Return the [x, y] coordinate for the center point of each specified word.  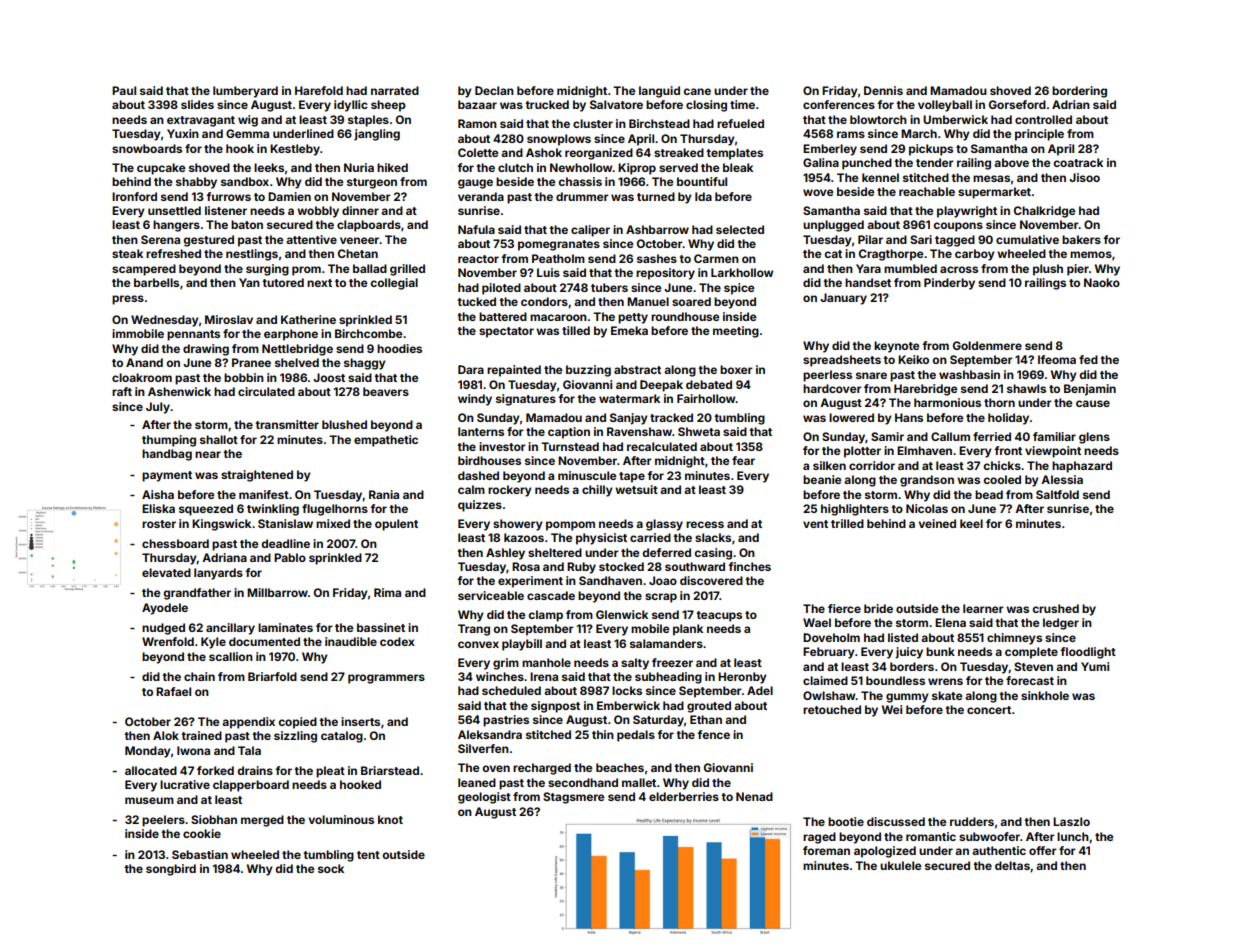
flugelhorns [335, 510]
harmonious [947, 402]
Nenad [754, 796]
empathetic [386, 441]
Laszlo [1071, 821]
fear [743, 460]
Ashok [544, 152]
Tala [249, 750]
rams [851, 134]
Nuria [359, 167]
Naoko [1102, 282]
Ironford [134, 196]
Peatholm [558, 258]
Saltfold [1057, 494]
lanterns [481, 431]
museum [149, 800]
